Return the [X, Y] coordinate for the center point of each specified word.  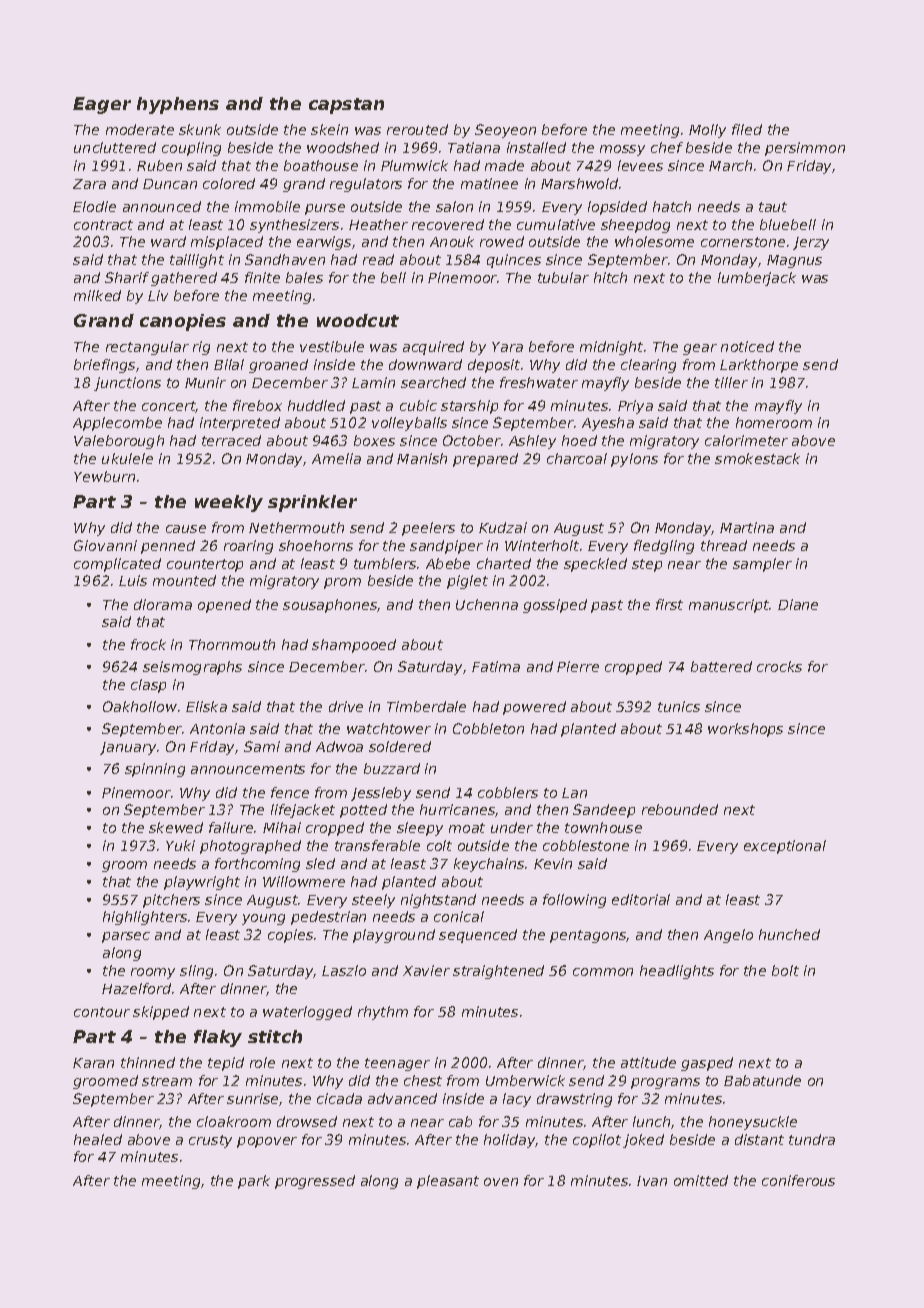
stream [167, 1081]
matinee [489, 183]
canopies [183, 322]
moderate [140, 129]
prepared [485, 460]
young [263, 919]
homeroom [774, 422]
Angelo [728, 936]
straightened [498, 972]
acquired [433, 348]
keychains [489, 865]
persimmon [805, 149]
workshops [745, 730]
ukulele [127, 458]
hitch [610, 277]
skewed [176, 827]
